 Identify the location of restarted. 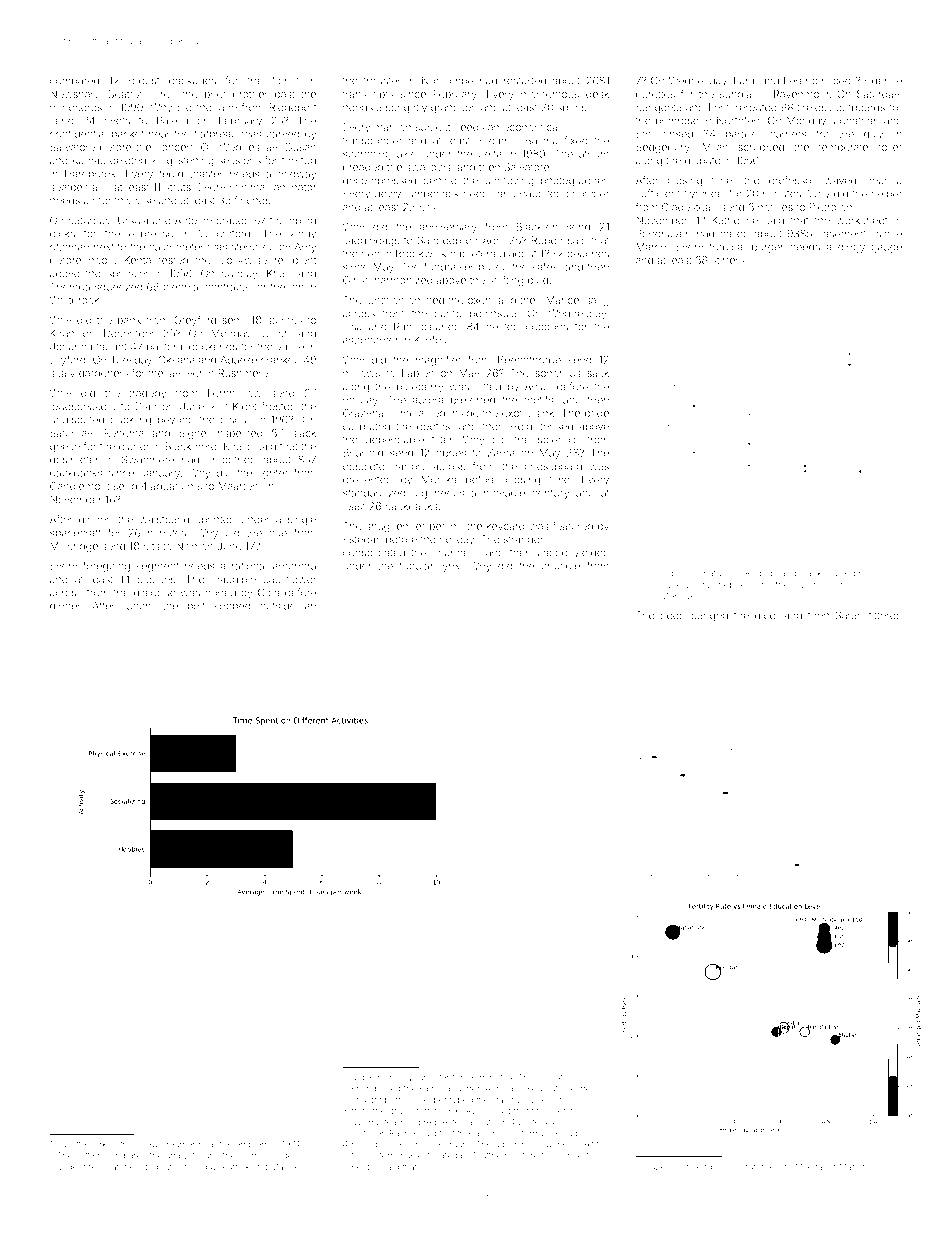
(525, 81).
